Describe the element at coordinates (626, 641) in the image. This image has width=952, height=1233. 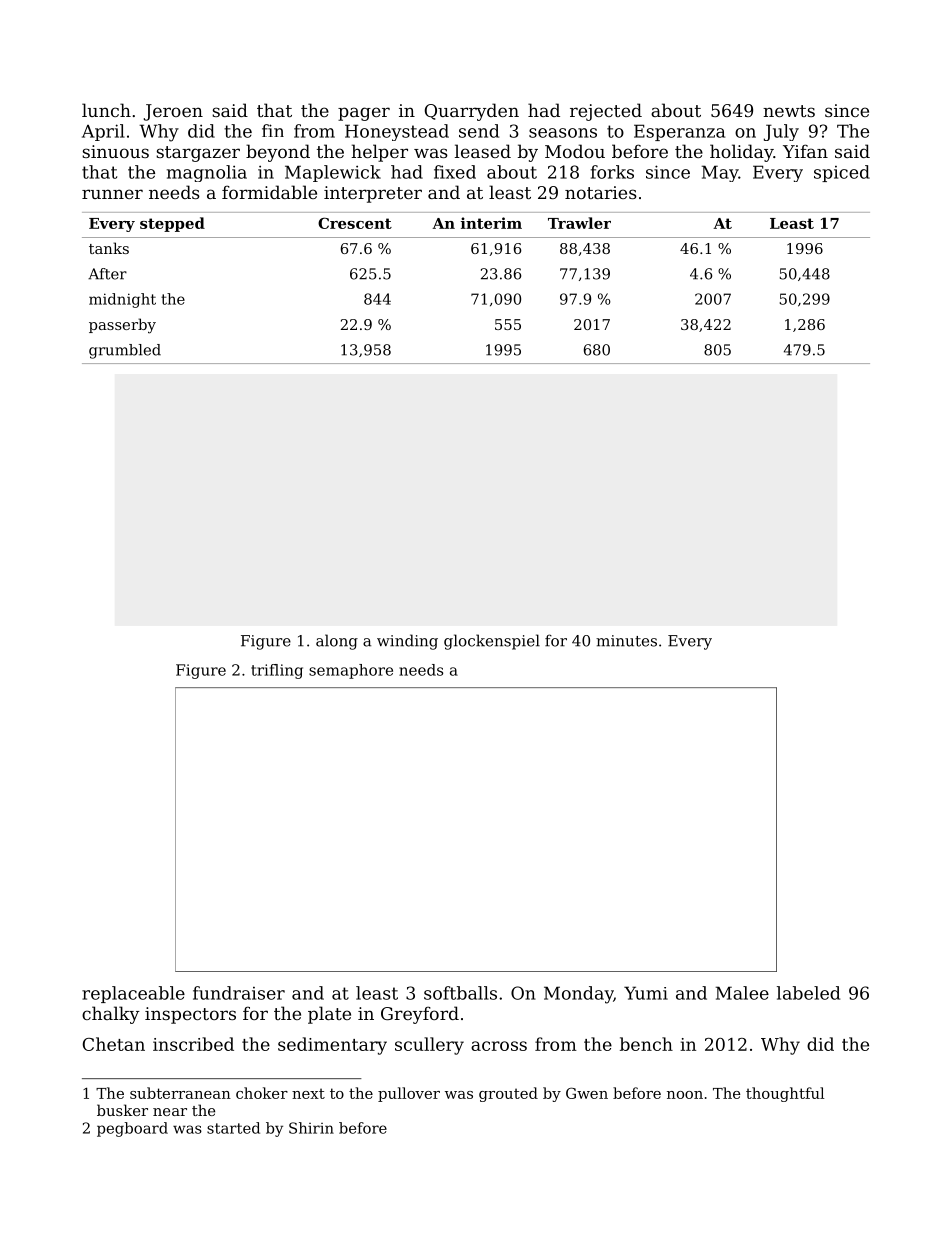
I see `minutes` at that location.
